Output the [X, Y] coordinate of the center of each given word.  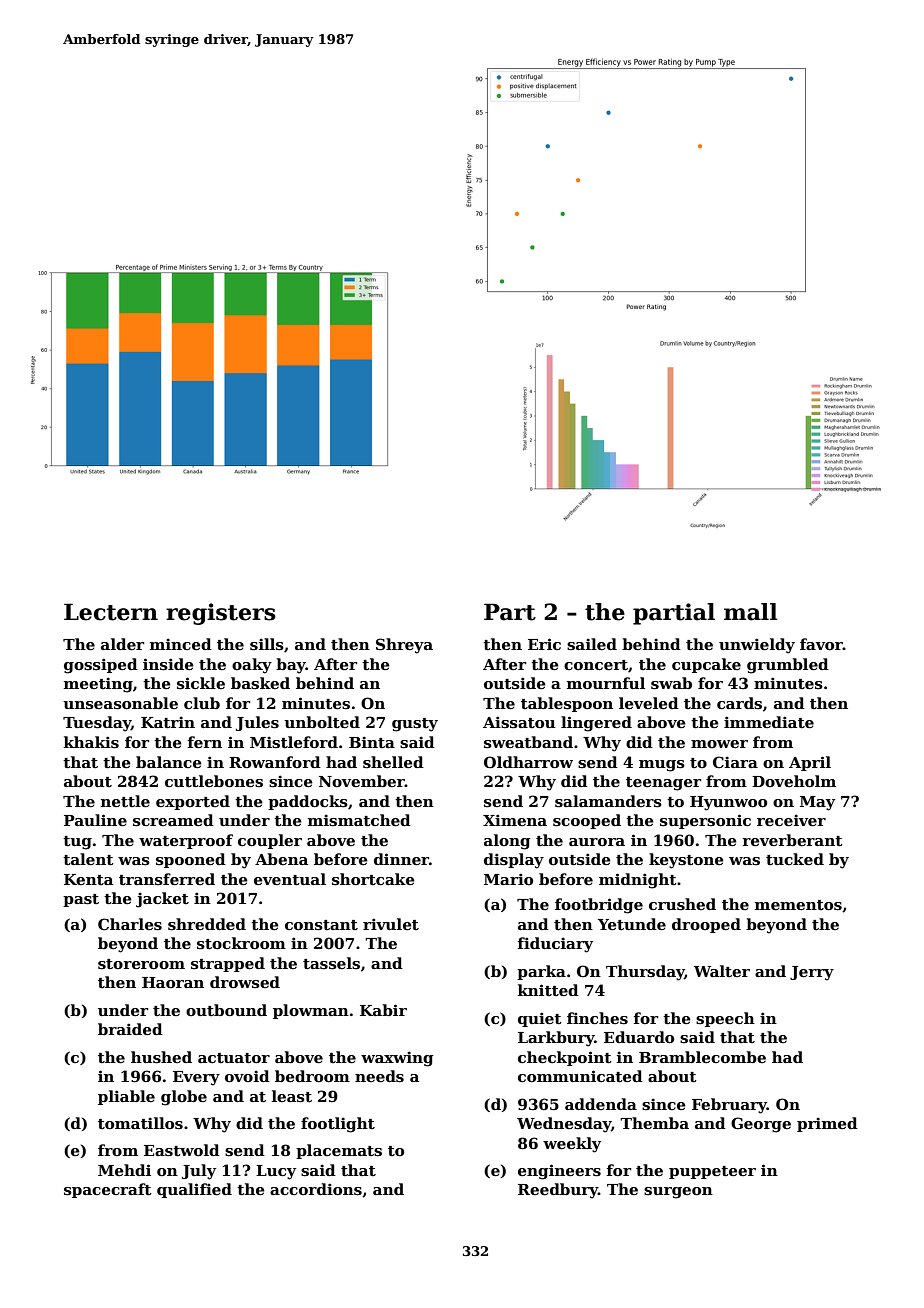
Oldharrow [528, 762]
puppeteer [712, 1172]
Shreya [404, 646]
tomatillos [140, 1123]
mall [751, 612]
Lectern [111, 612]
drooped [706, 925]
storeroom [141, 964]
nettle [125, 801]
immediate [769, 722]
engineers [559, 1172]
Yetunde [632, 924]
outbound [226, 1010]
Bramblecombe [702, 1057]
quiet [540, 1019]
